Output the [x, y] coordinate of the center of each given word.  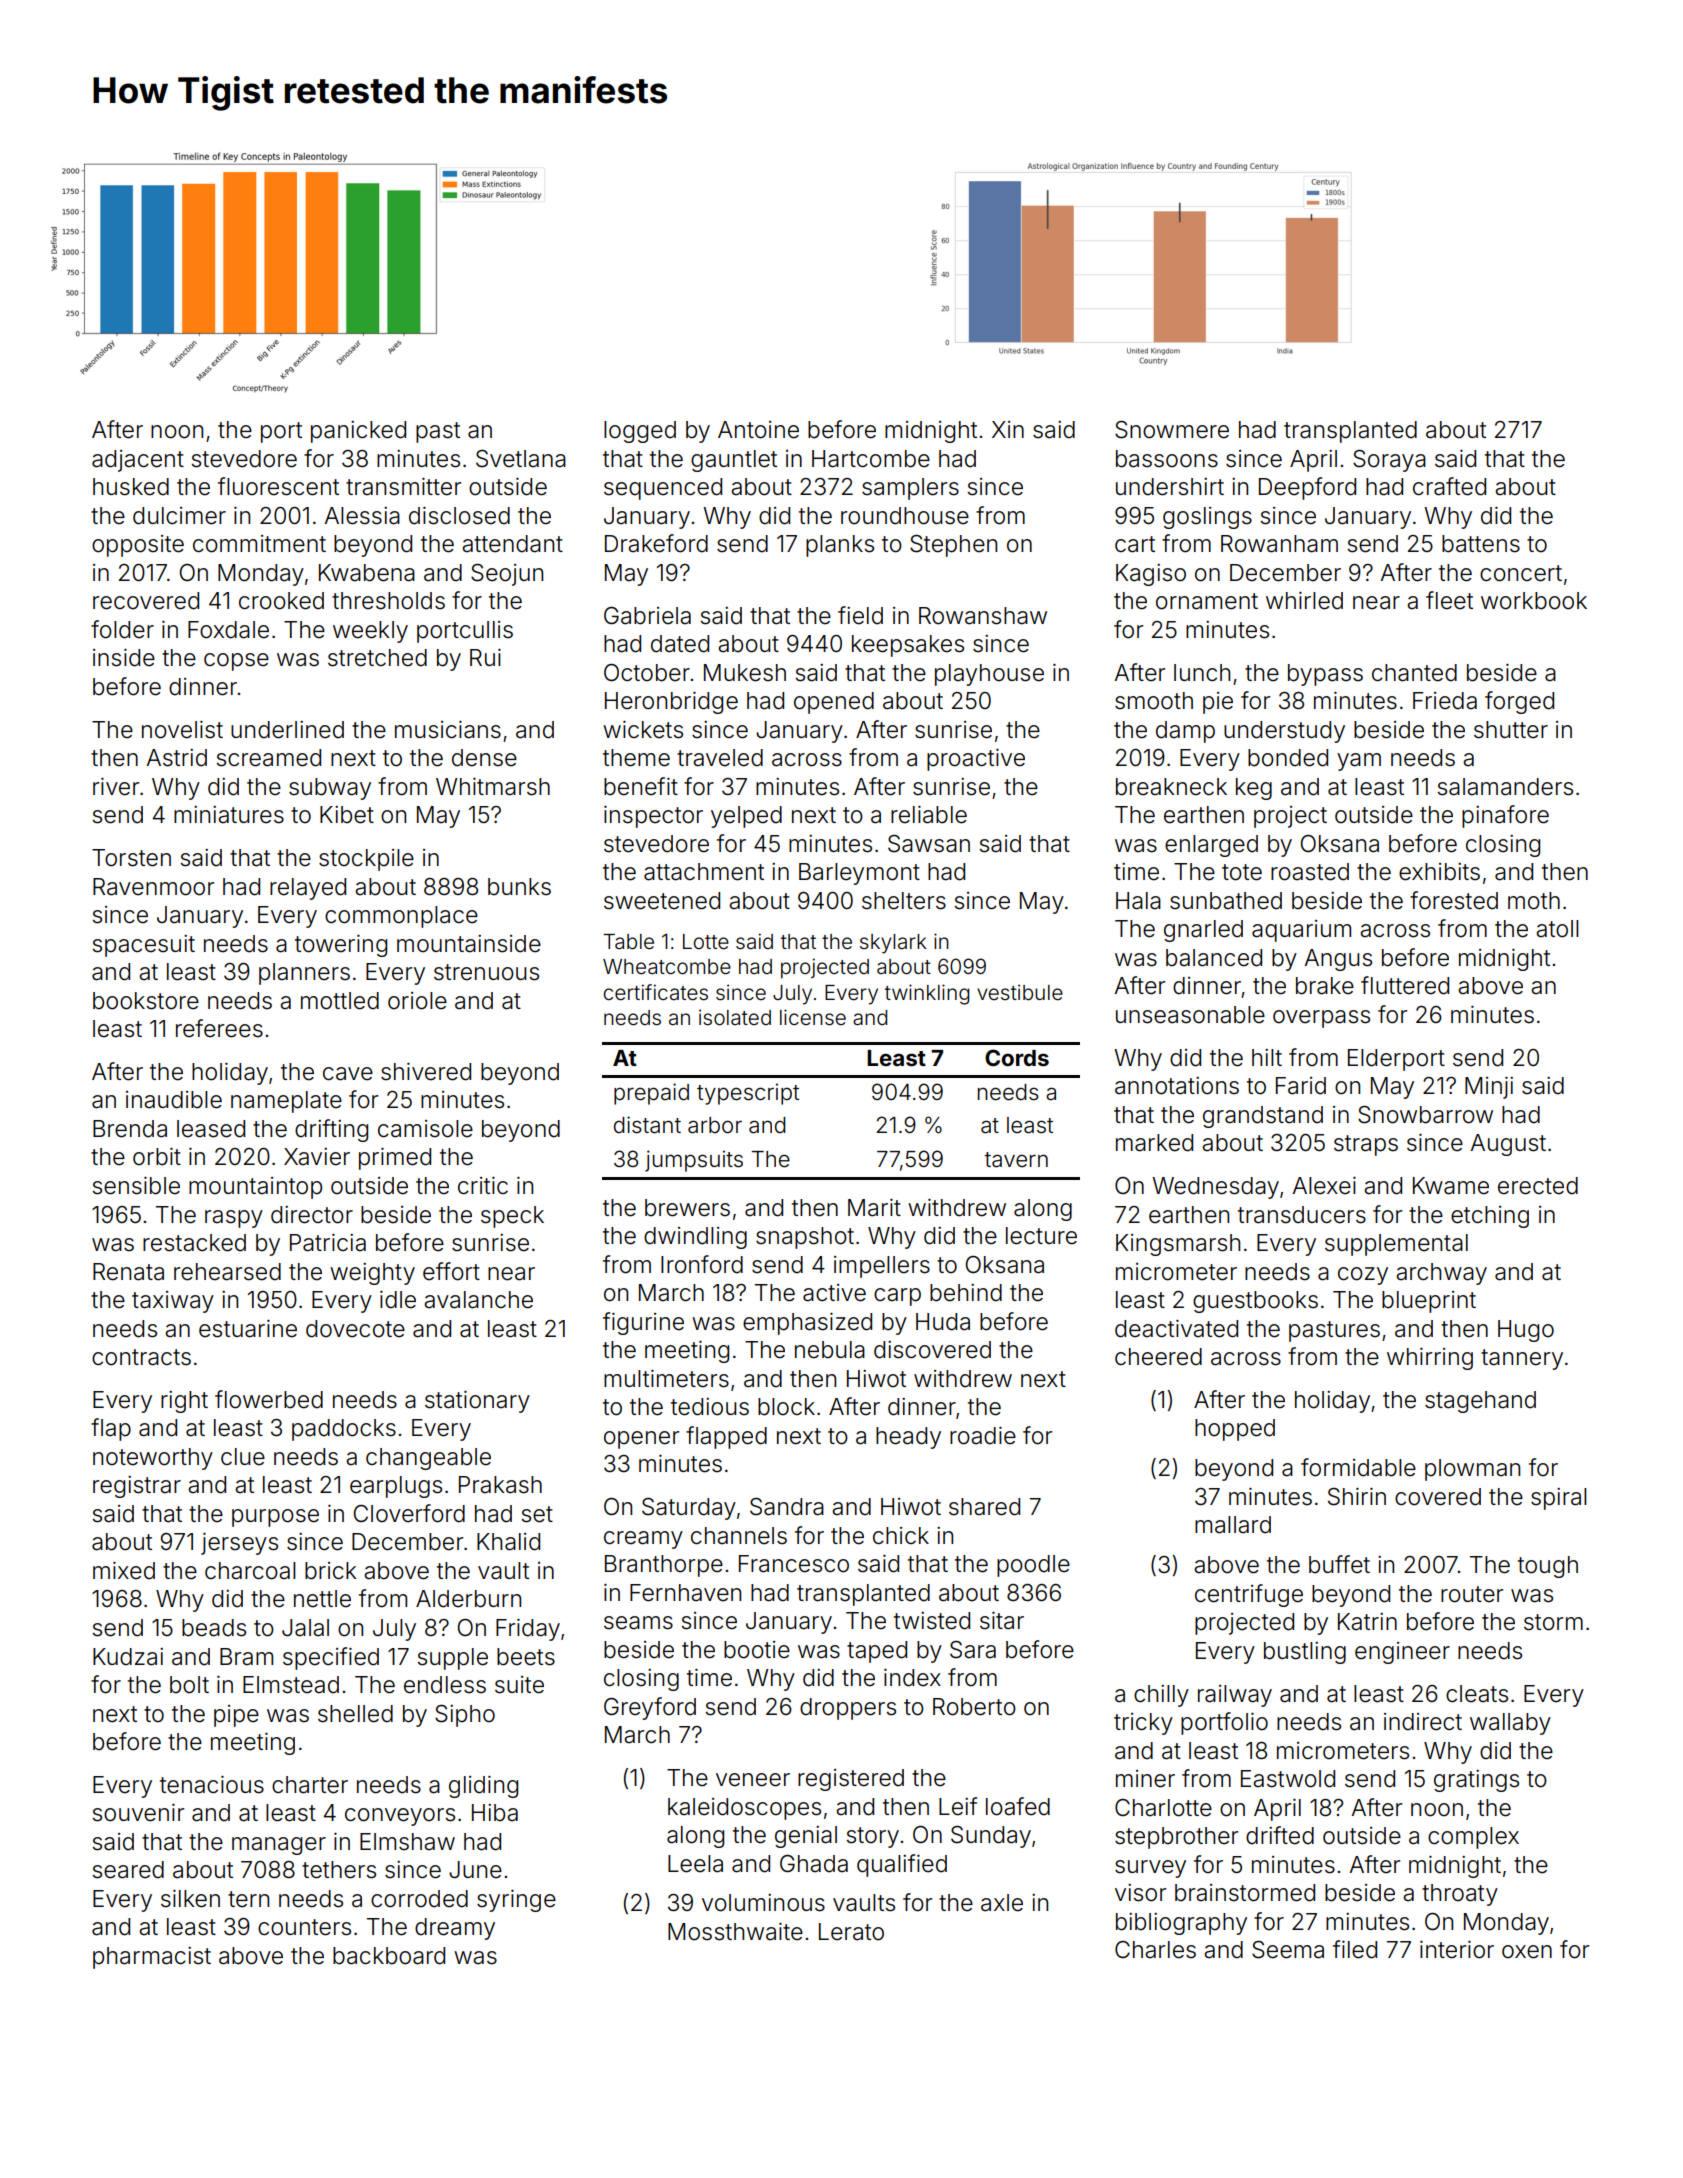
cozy [1363, 1276]
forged [1519, 702]
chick [901, 1535]
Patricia [328, 1243]
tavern [1016, 1160]
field [860, 615]
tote [1242, 872]
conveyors [400, 1817]
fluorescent [278, 486]
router [1472, 1594]
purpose [275, 1518]
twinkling [927, 994]
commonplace [401, 917]
